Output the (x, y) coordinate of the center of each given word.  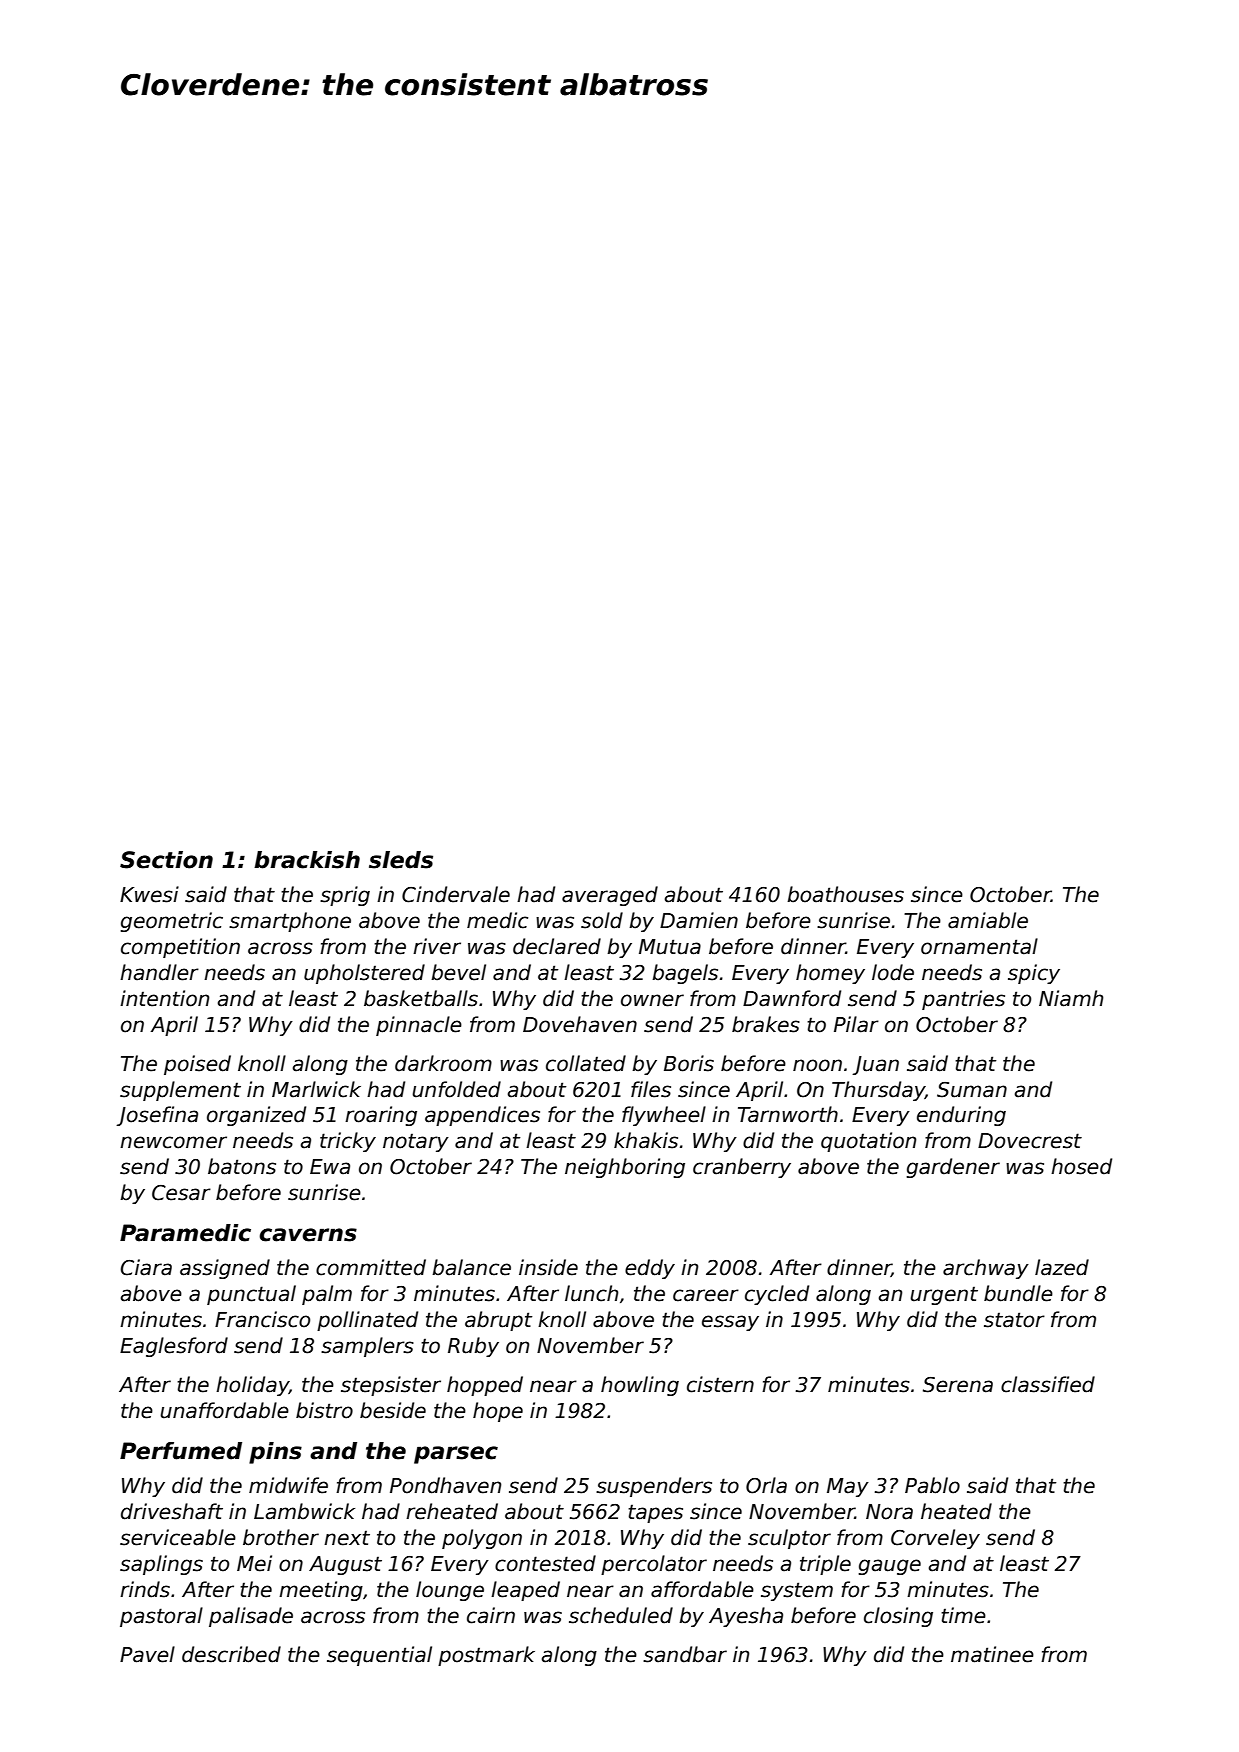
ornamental (979, 946)
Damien (699, 920)
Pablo (932, 1485)
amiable (988, 920)
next (347, 1538)
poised (197, 1065)
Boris (689, 1063)
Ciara (146, 1267)
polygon (482, 1539)
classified (1048, 1384)
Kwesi (149, 894)
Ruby (473, 1347)
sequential (379, 1656)
